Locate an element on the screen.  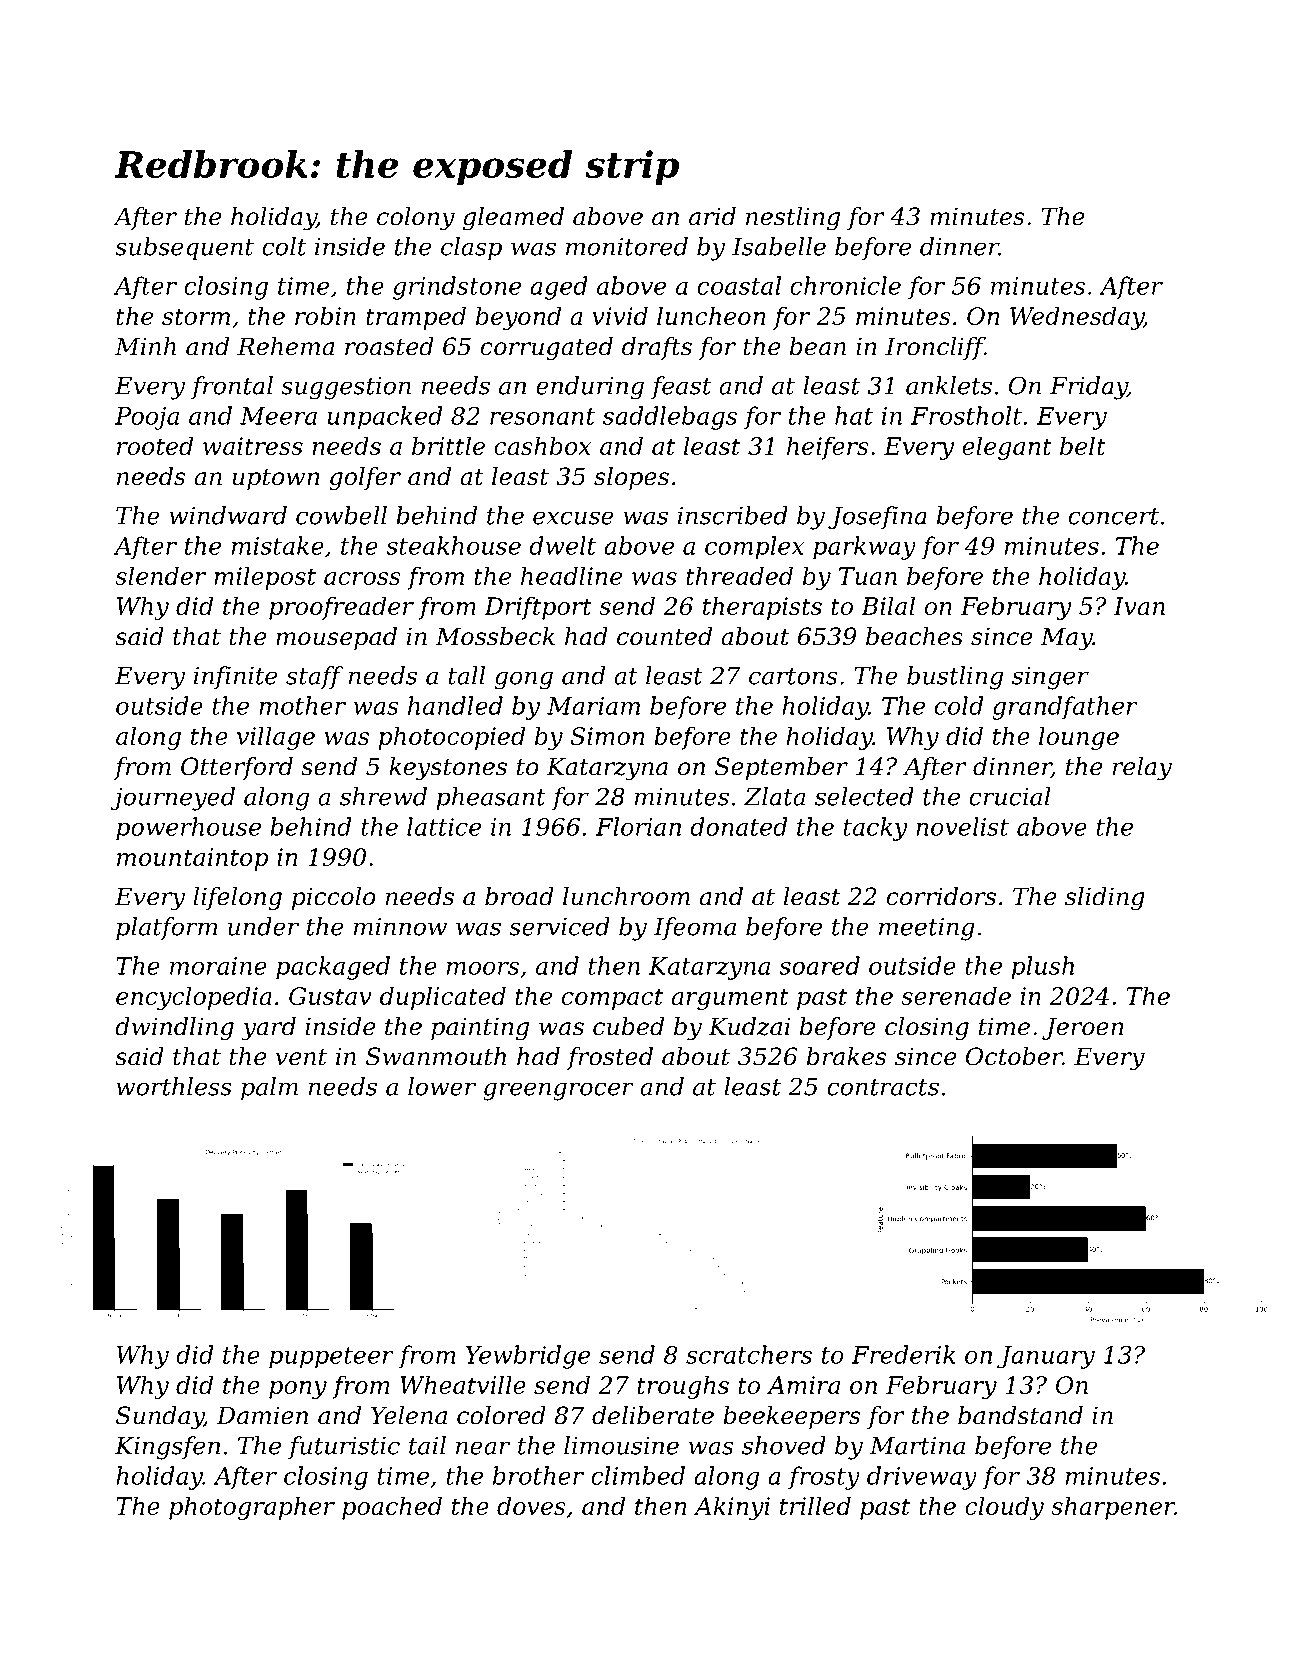
Kingsfen is located at coordinates (167, 1448).
